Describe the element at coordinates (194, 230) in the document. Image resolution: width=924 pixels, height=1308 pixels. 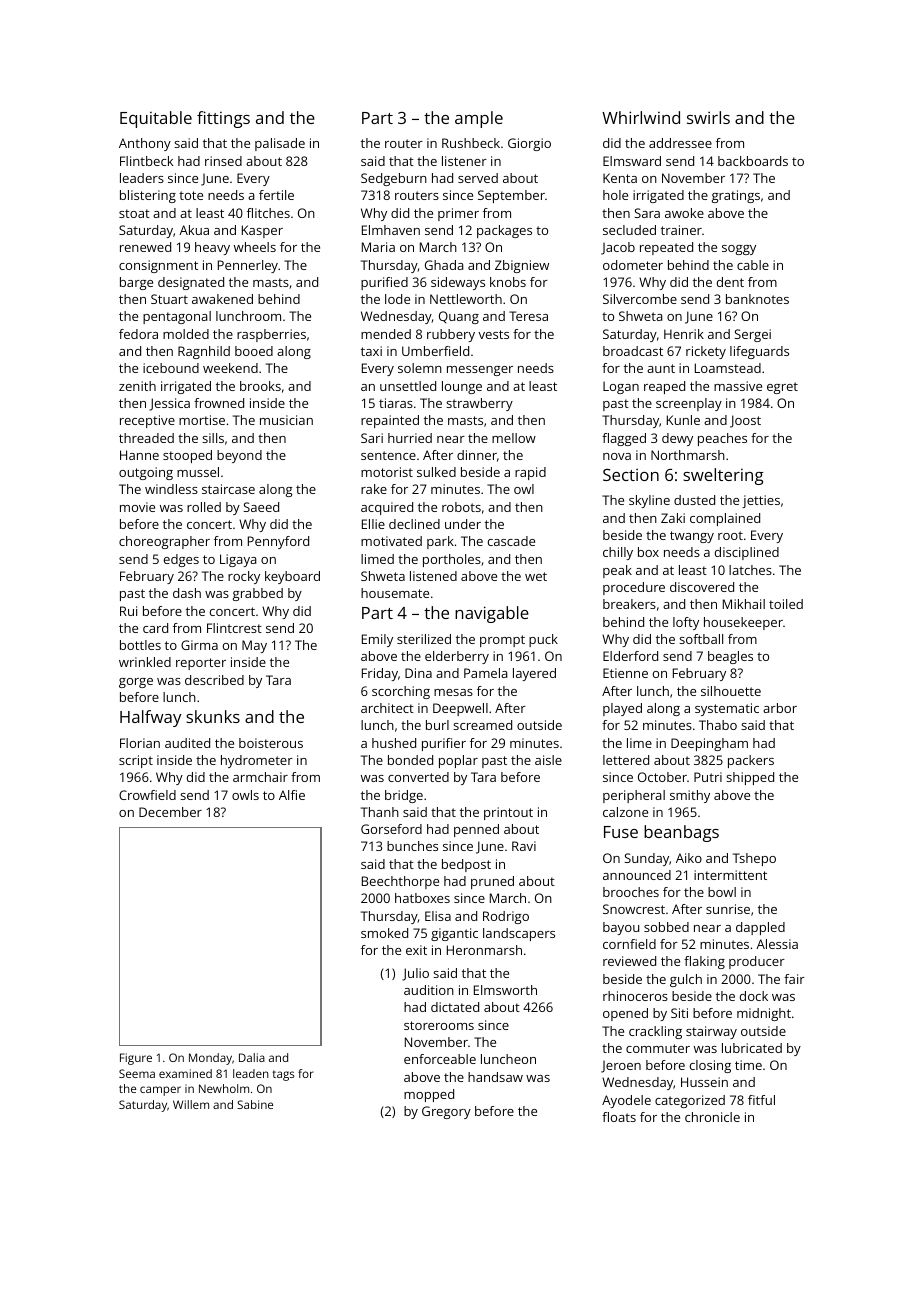
I see `Akua` at that location.
